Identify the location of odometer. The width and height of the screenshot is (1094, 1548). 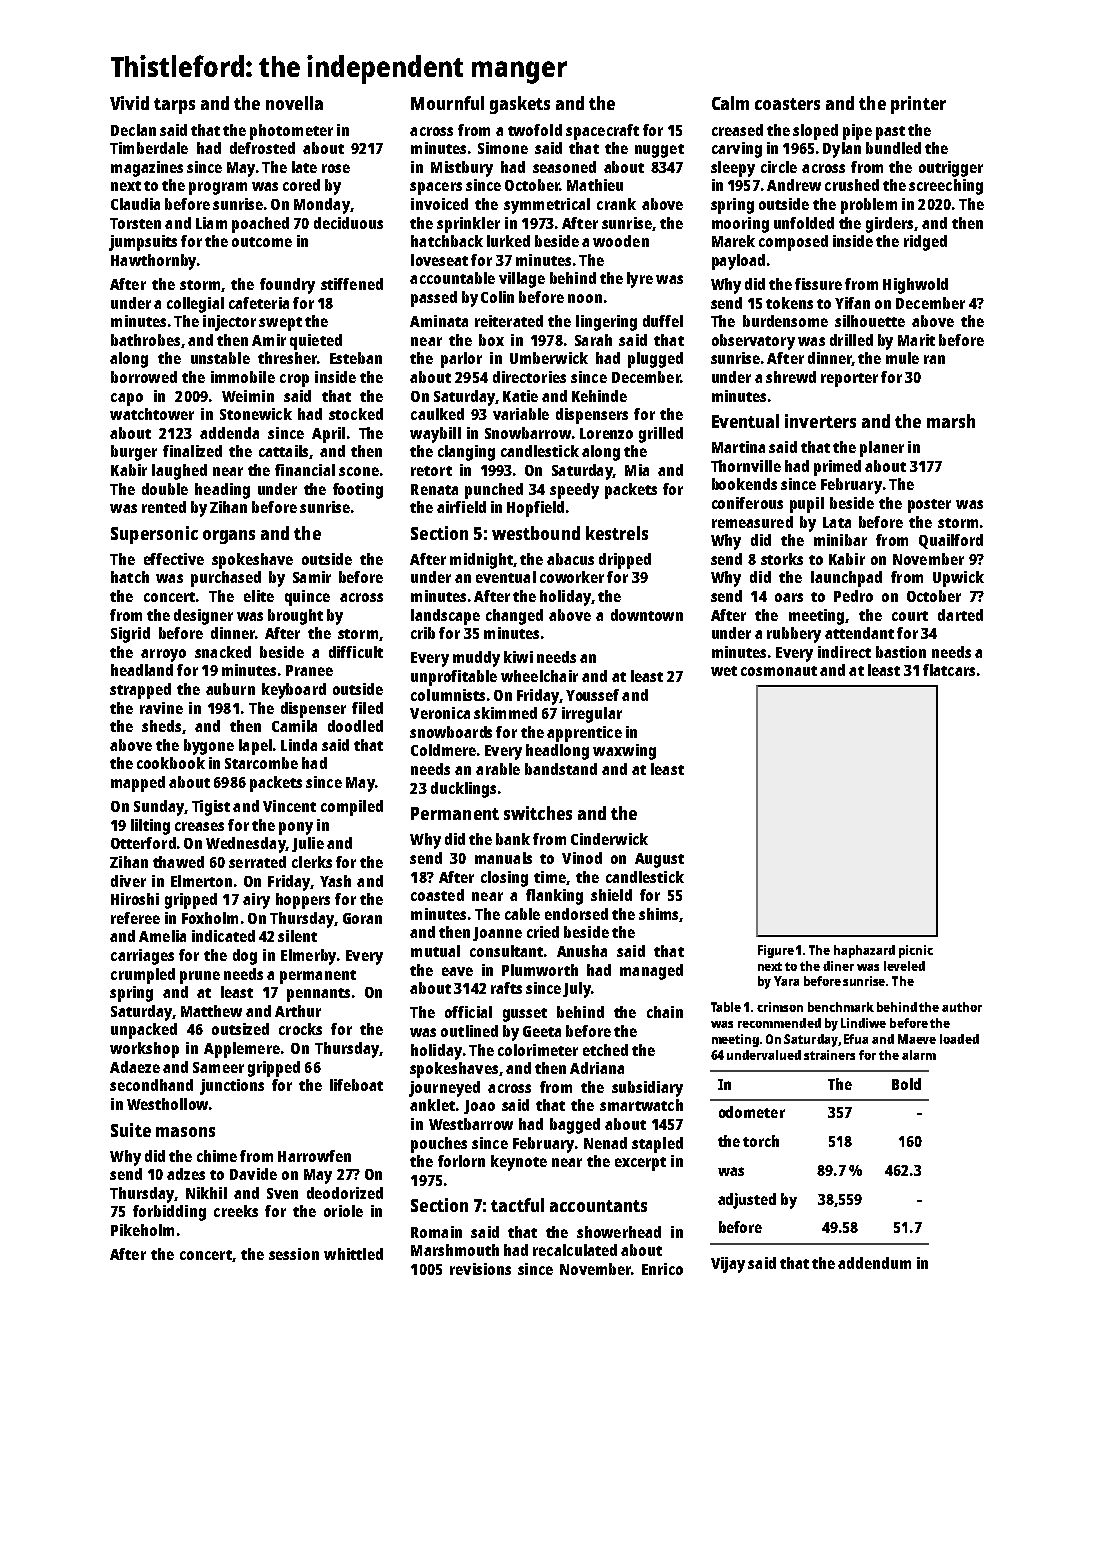
(752, 1112).
